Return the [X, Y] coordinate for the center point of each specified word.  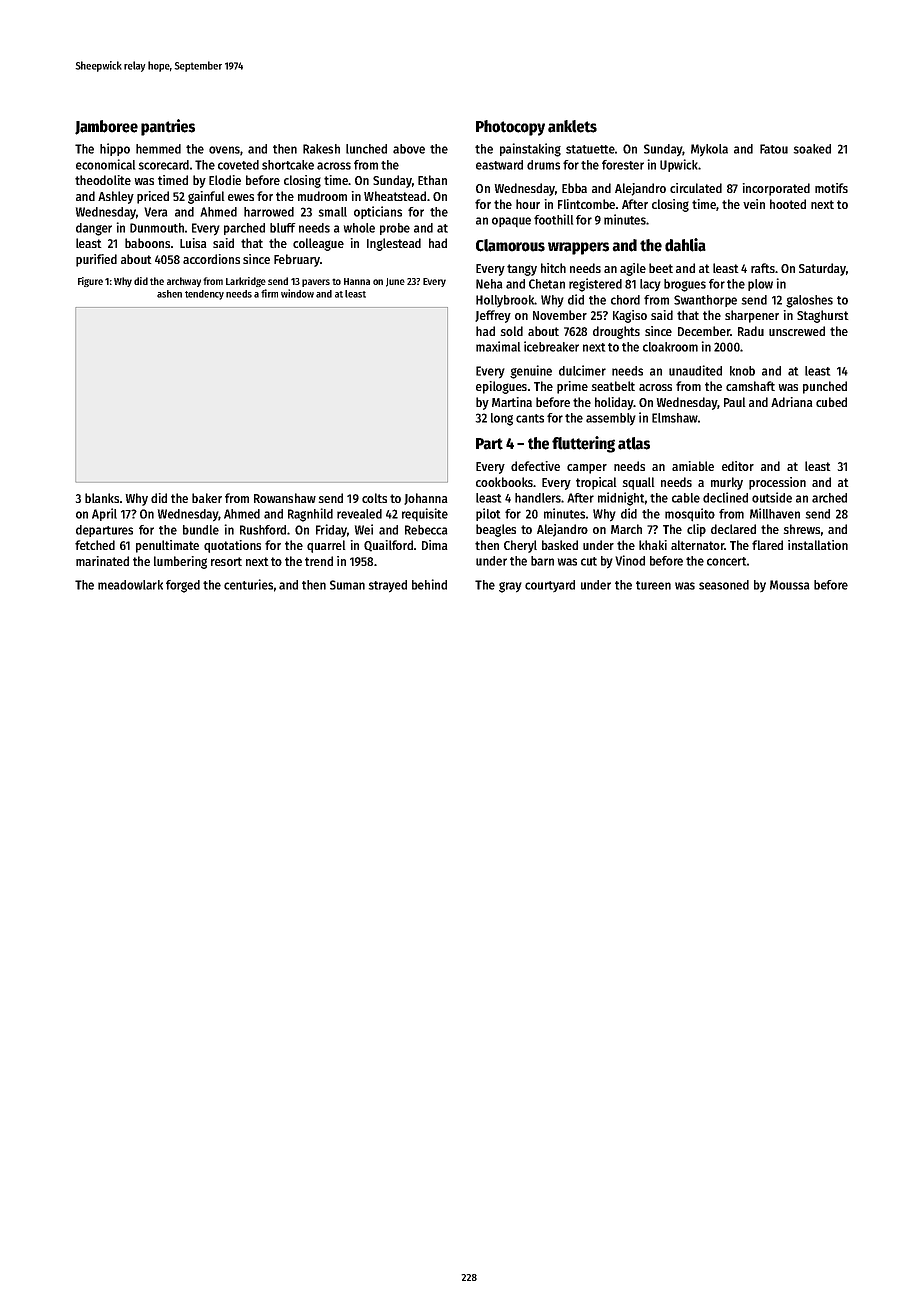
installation [818, 545]
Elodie [225, 180]
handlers [538, 498]
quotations [232, 546]
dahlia [685, 245]
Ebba [574, 188]
